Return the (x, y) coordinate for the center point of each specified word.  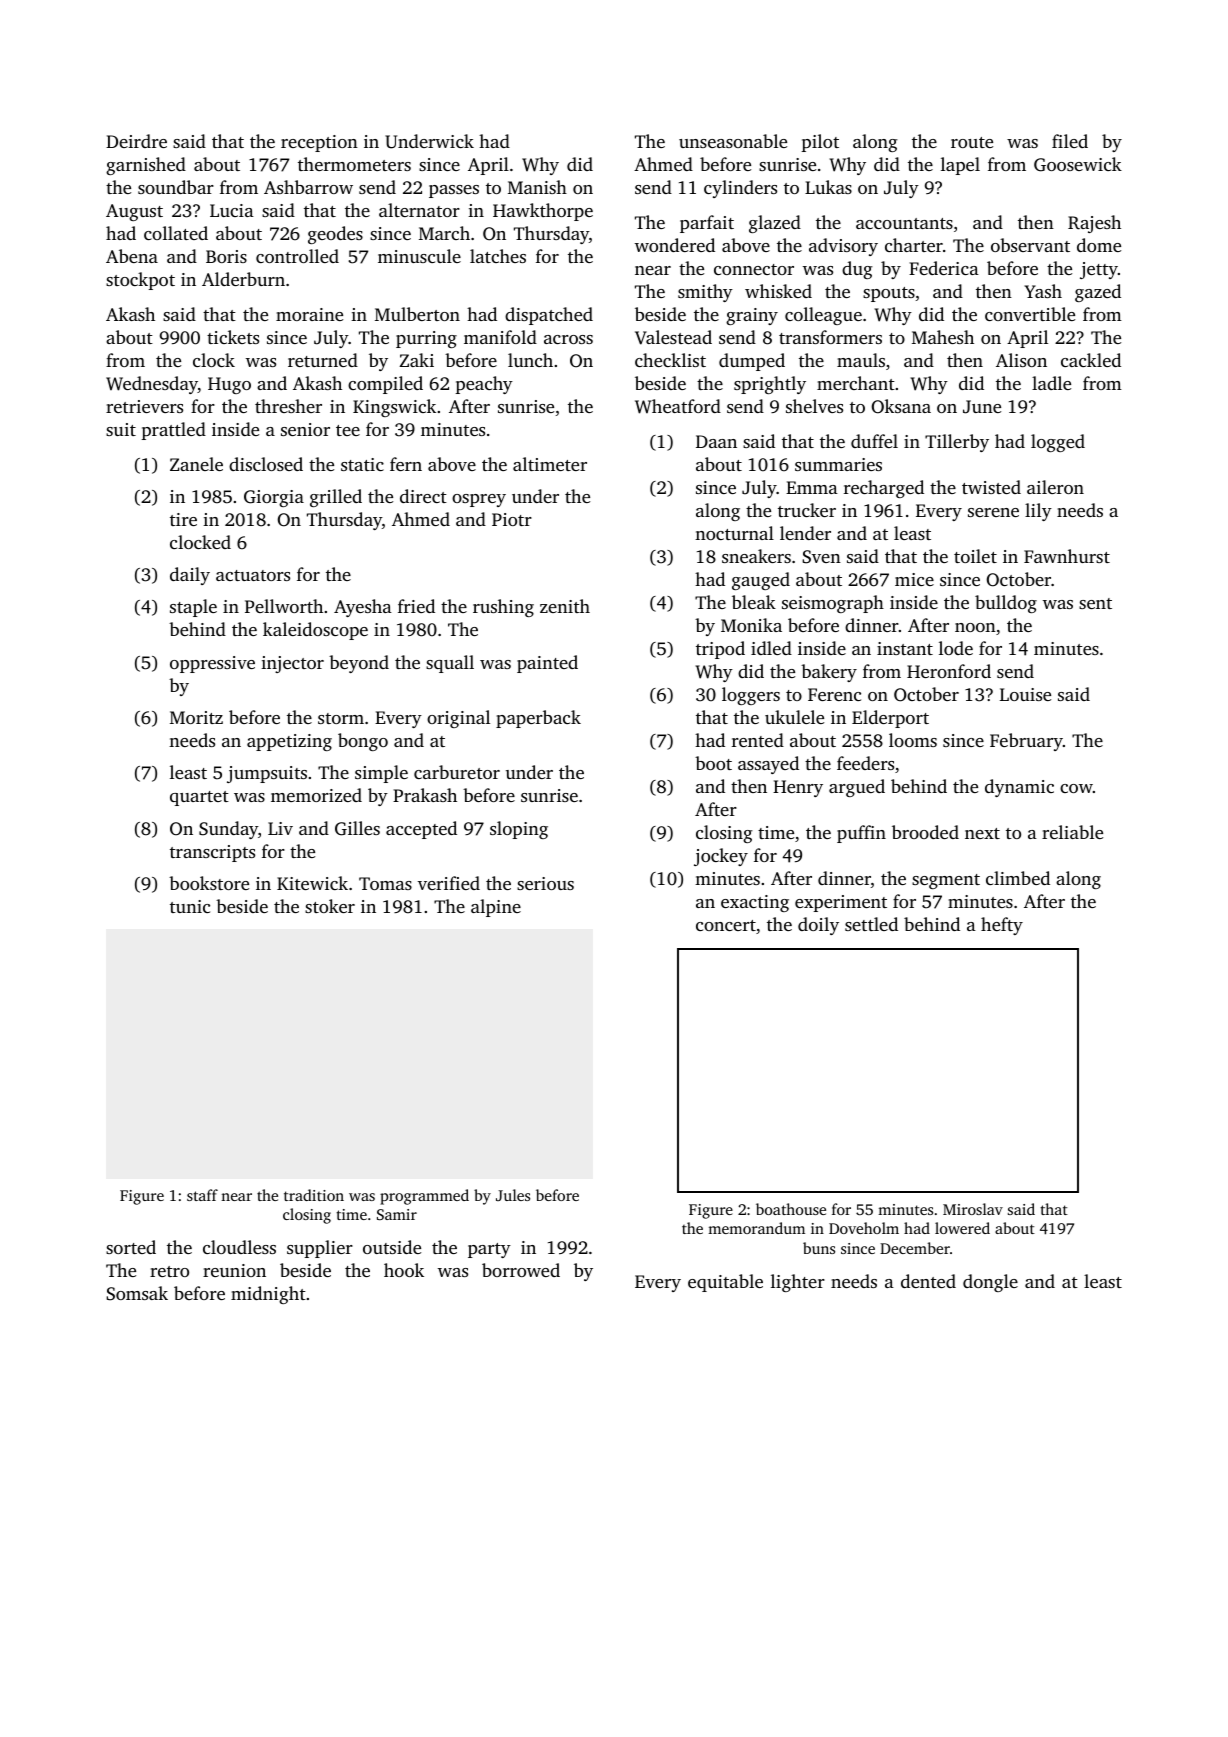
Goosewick (1078, 164)
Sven (821, 557)
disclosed (266, 464)
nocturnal (734, 533)
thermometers (354, 164)
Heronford (949, 671)
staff (202, 1195)
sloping (519, 830)
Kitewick (312, 883)
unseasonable (733, 141)
